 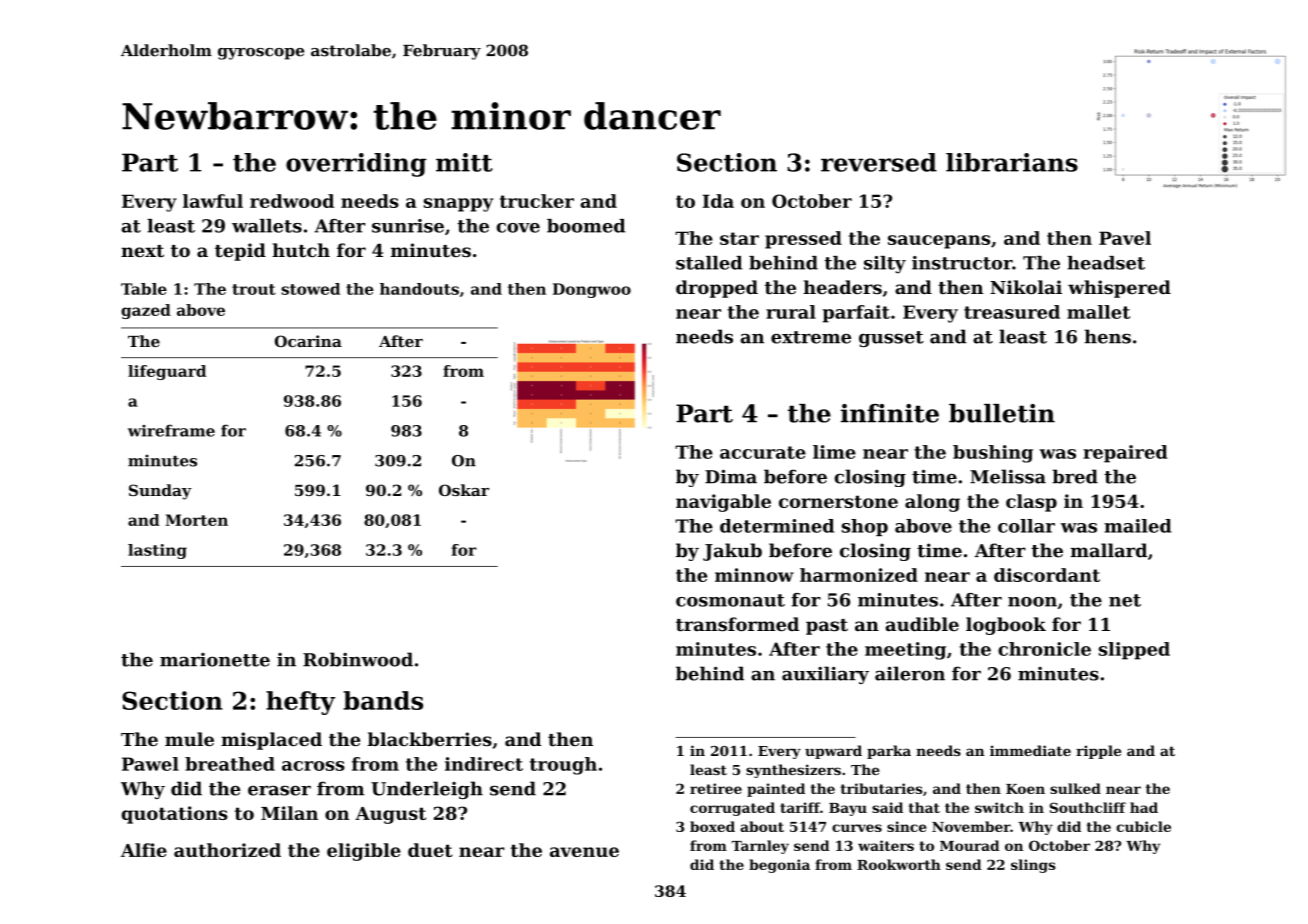 What do you see at coordinates (364, 852) in the screenshot?
I see `eligible` at bounding box center [364, 852].
